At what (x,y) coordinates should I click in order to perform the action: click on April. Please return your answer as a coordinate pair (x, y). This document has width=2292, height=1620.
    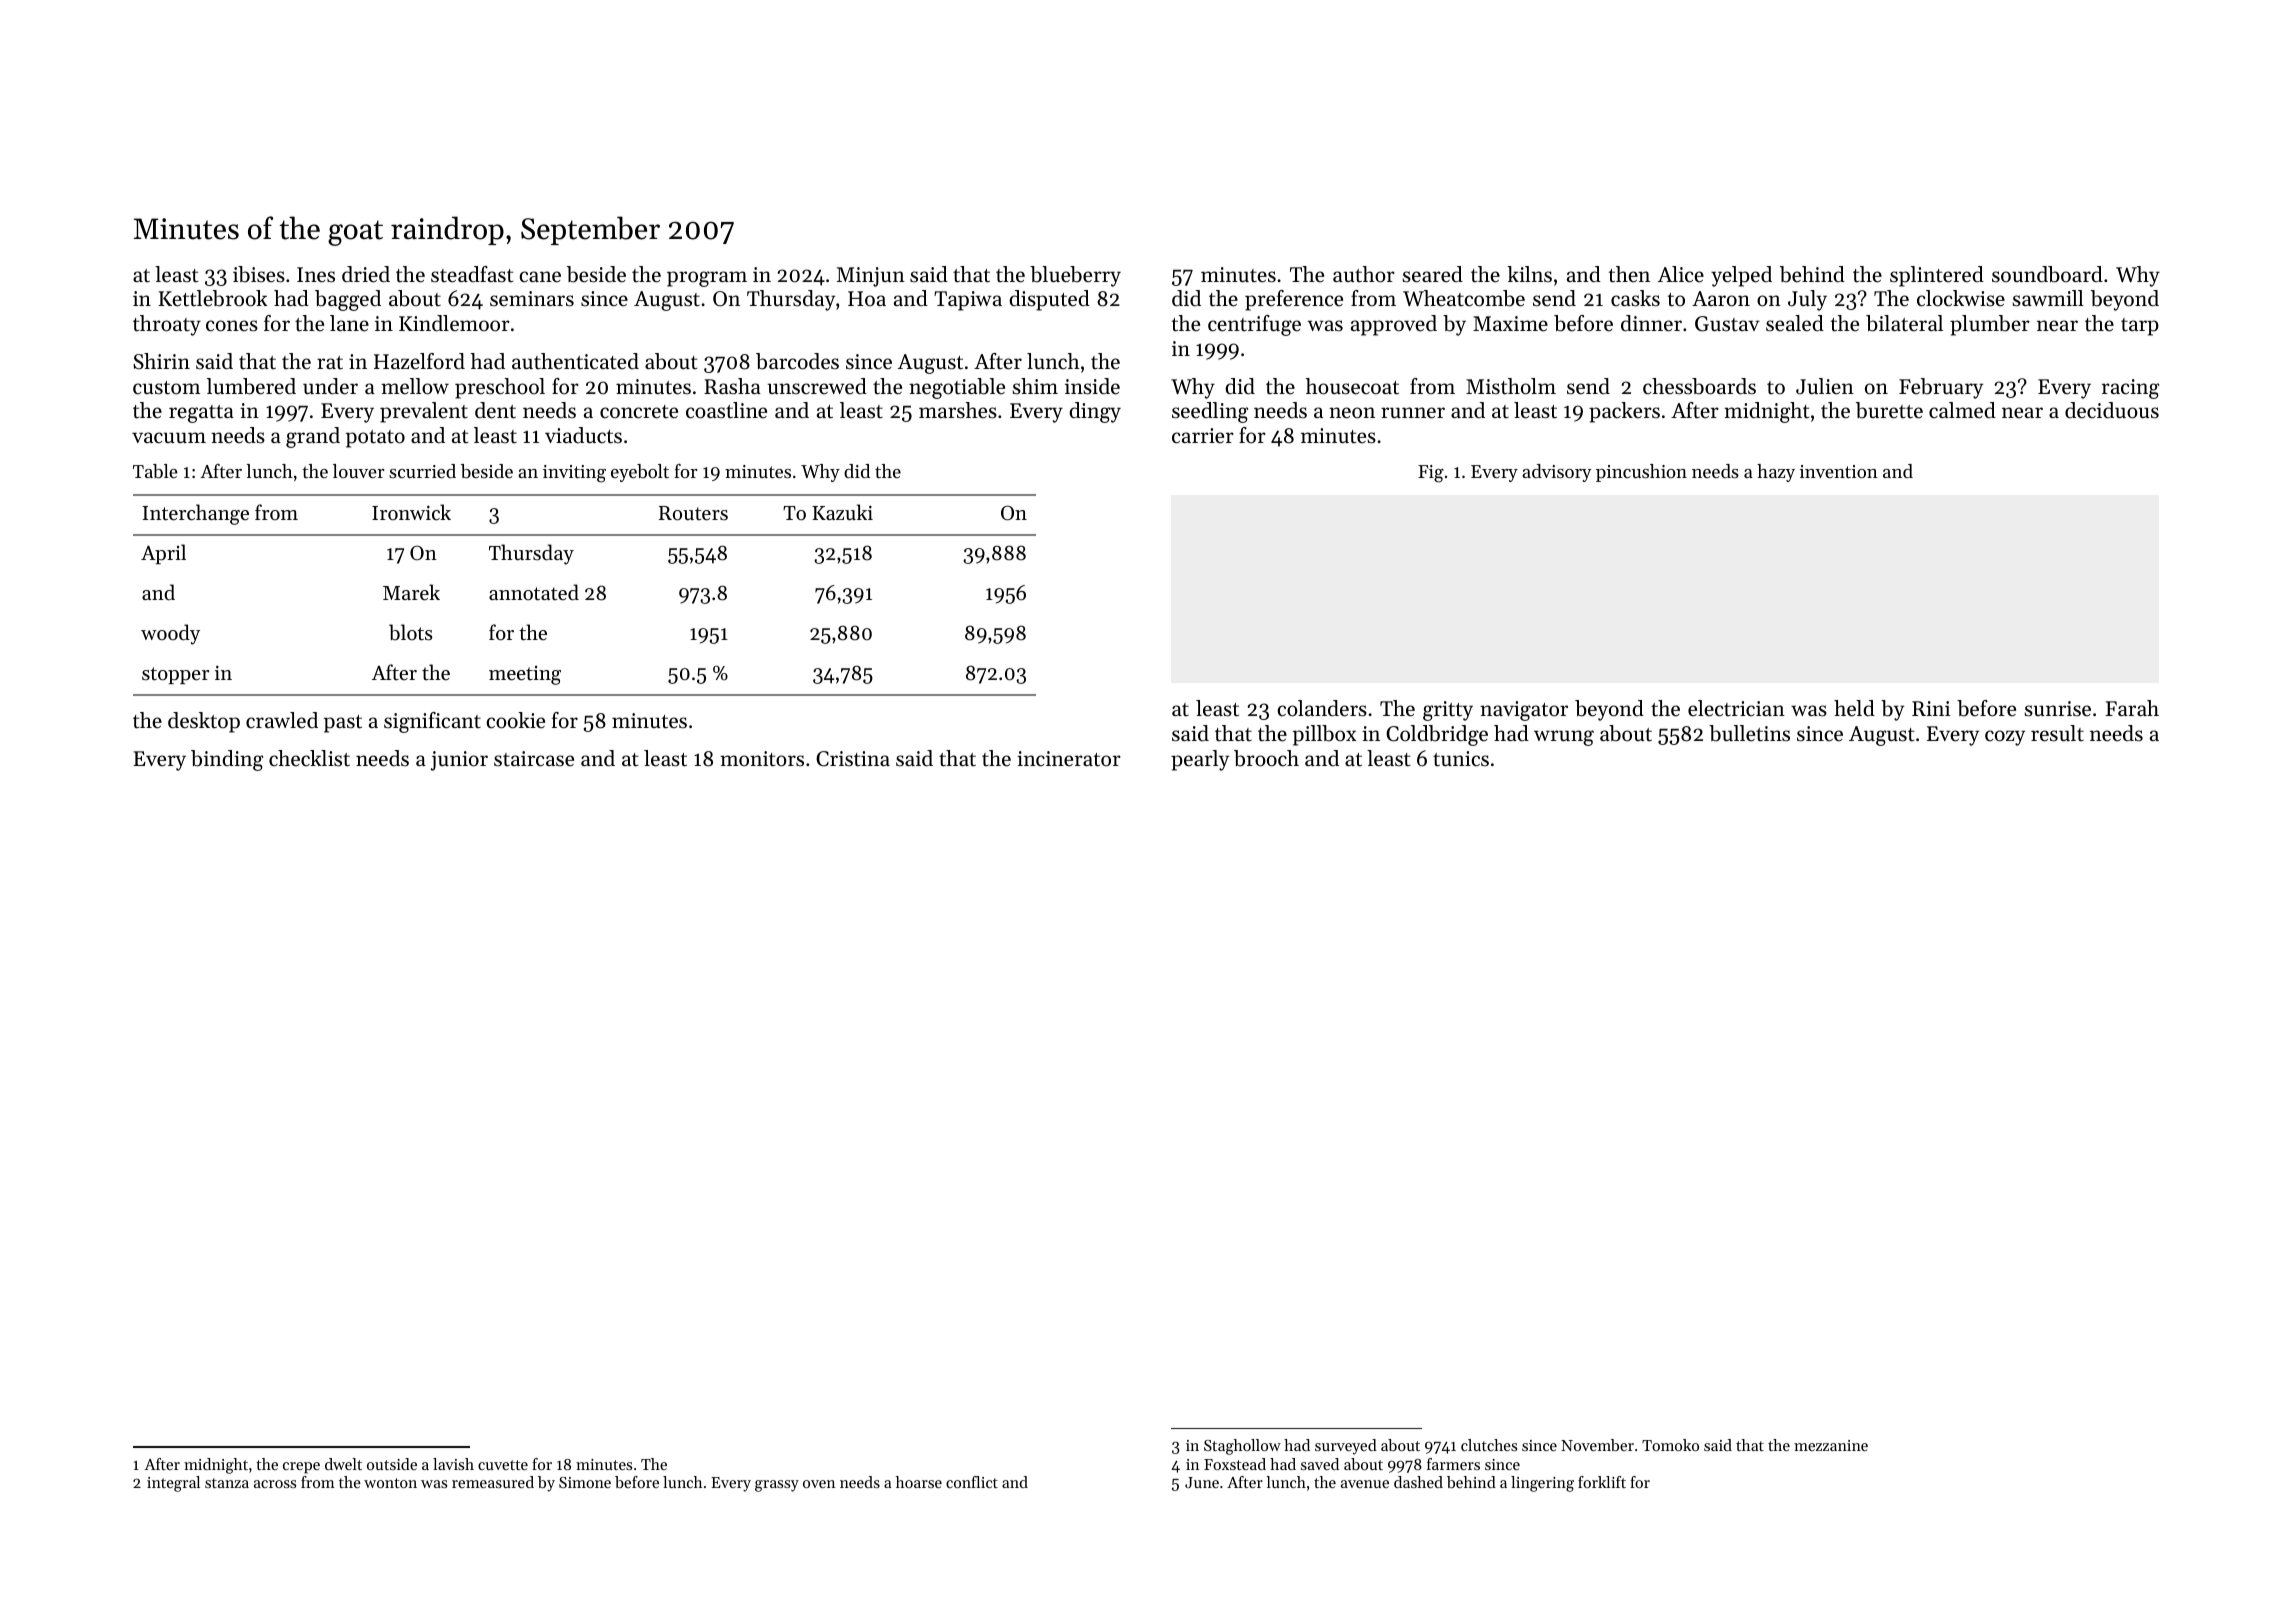
    Looking at the image, I should click on (163, 554).
